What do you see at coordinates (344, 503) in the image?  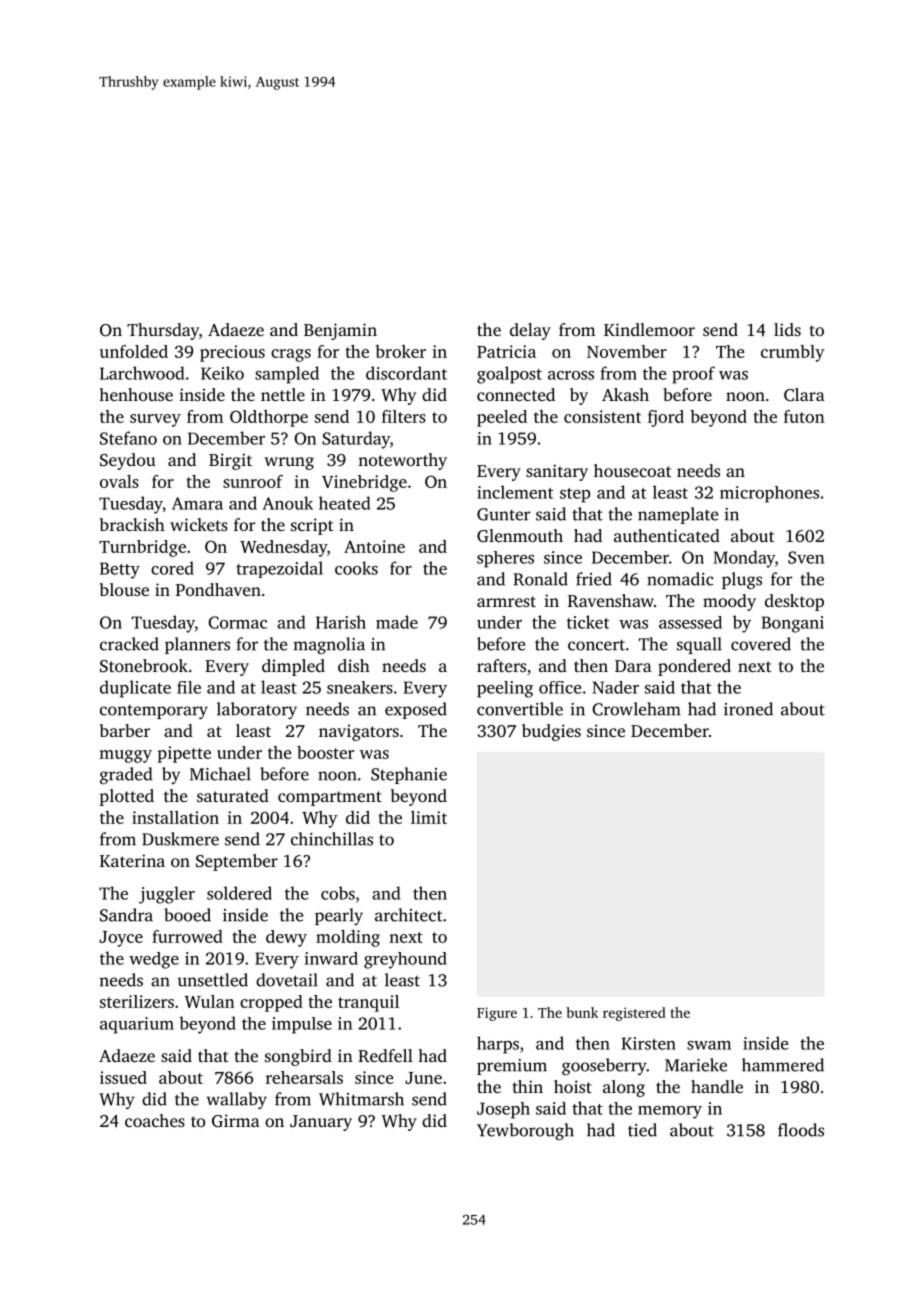 I see `heated` at bounding box center [344, 503].
